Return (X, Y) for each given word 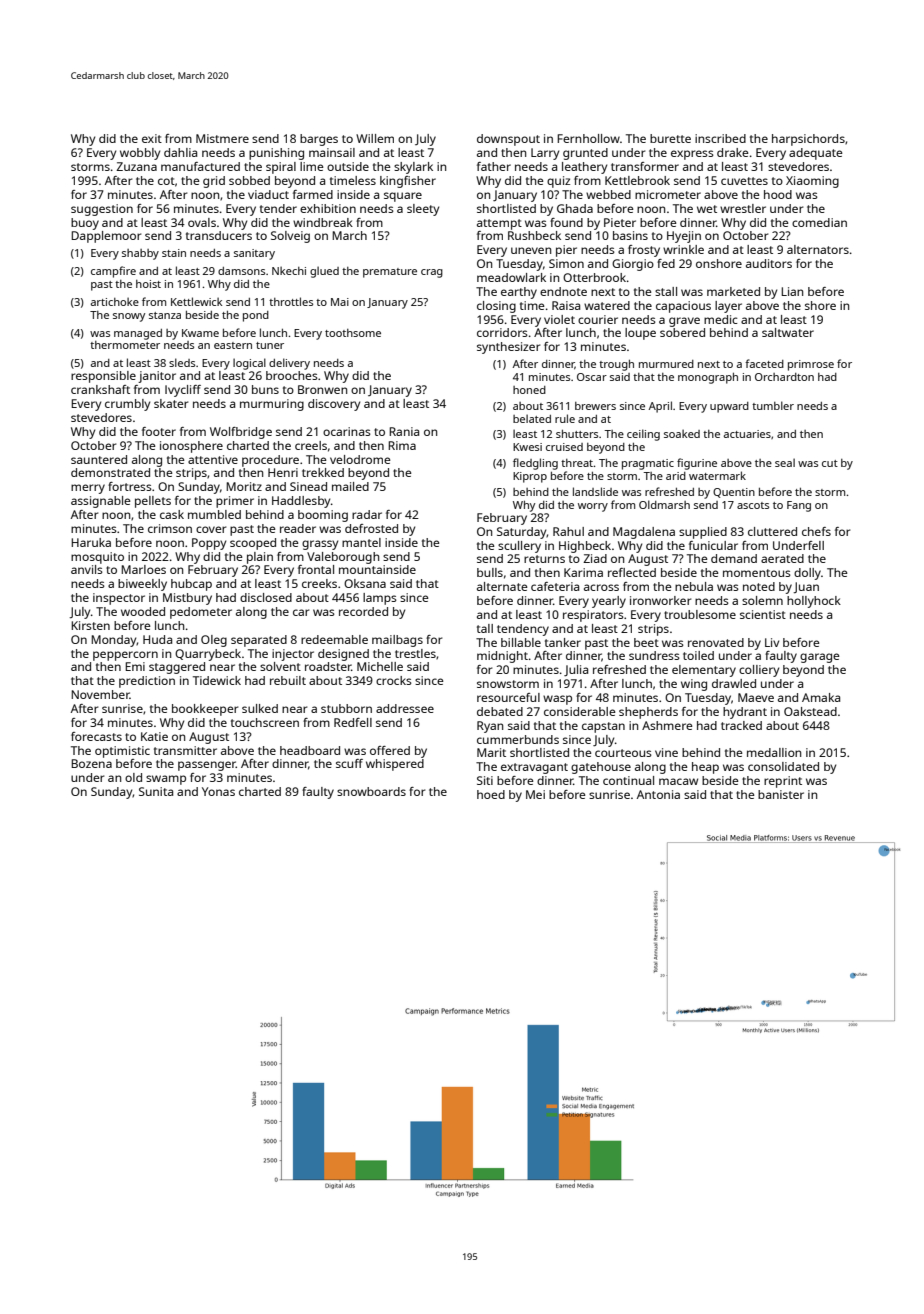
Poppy (209, 544)
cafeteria (555, 586)
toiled (698, 655)
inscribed (720, 138)
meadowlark (511, 277)
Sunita (156, 791)
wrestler (743, 208)
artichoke (115, 301)
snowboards (371, 791)
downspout (508, 140)
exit (152, 138)
